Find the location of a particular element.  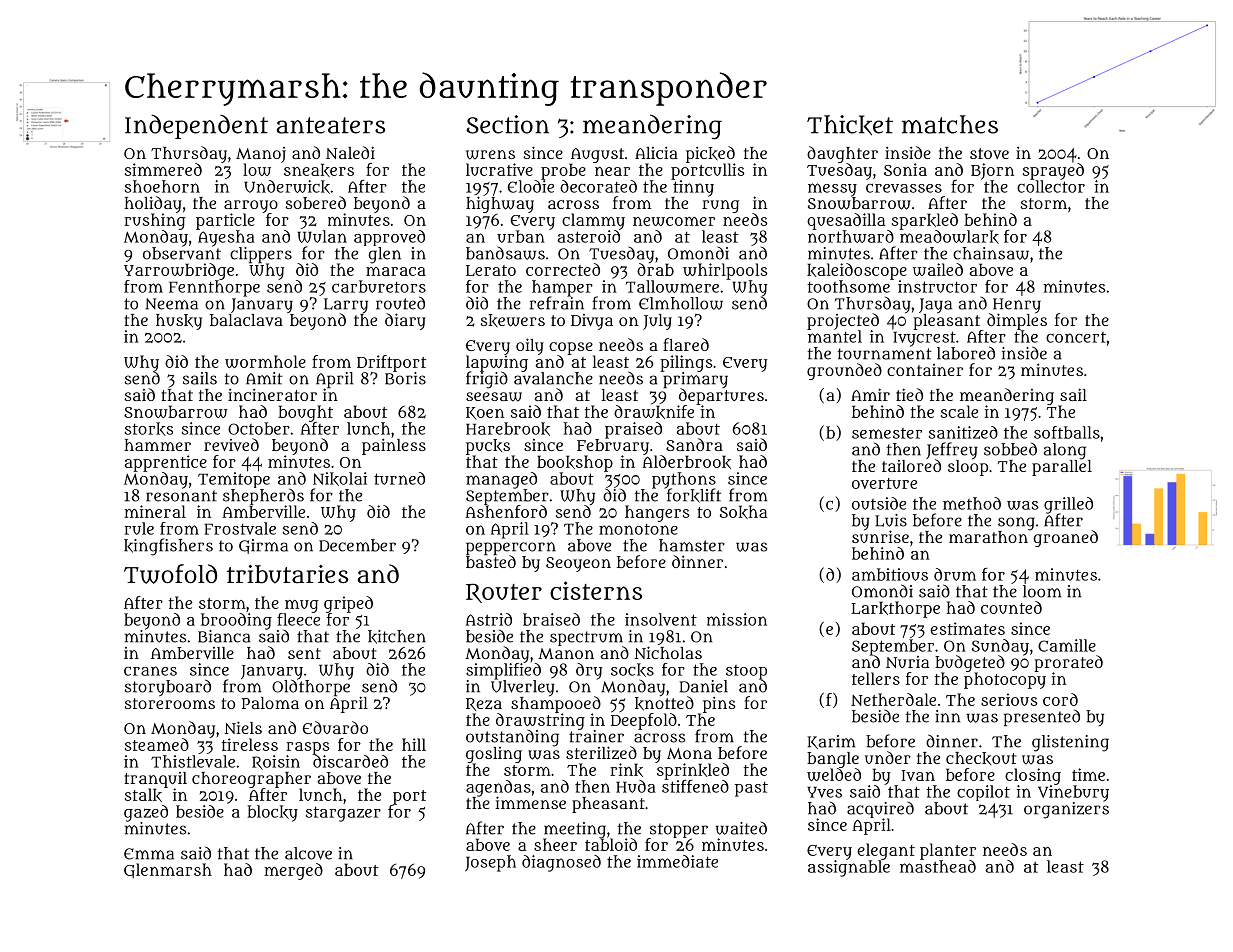

immediate is located at coordinates (677, 861).
